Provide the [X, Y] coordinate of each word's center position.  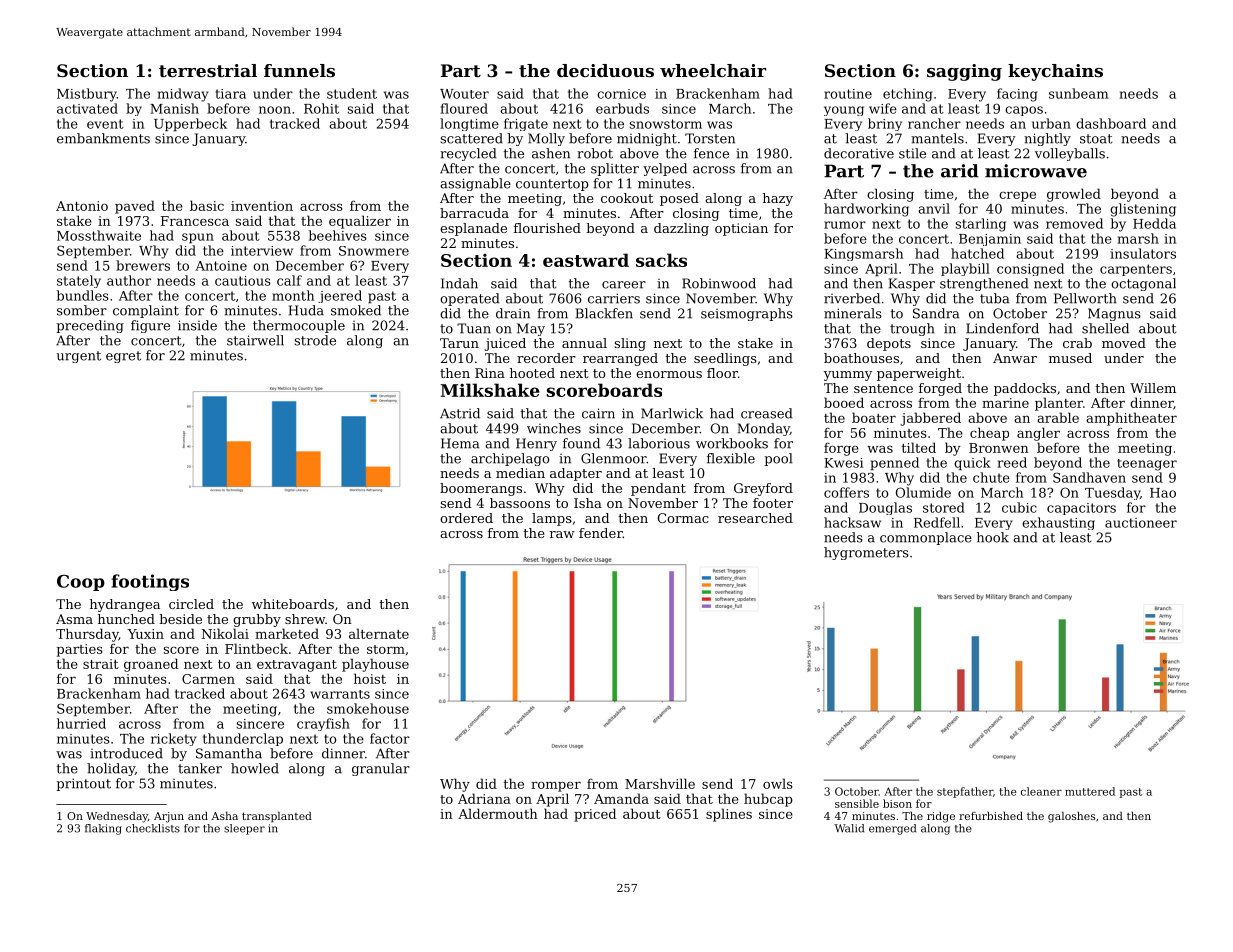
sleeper [244, 829]
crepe [1017, 196]
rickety [173, 739]
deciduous [605, 70]
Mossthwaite [99, 235]
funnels [299, 70]
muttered [1090, 791]
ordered [466, 518]
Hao [1163, 493]
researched [755, 518]
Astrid [460, 413]
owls [778, 783]
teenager [1147, 465]
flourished [547, 228]
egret [123, 357]
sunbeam [1078, 93]
